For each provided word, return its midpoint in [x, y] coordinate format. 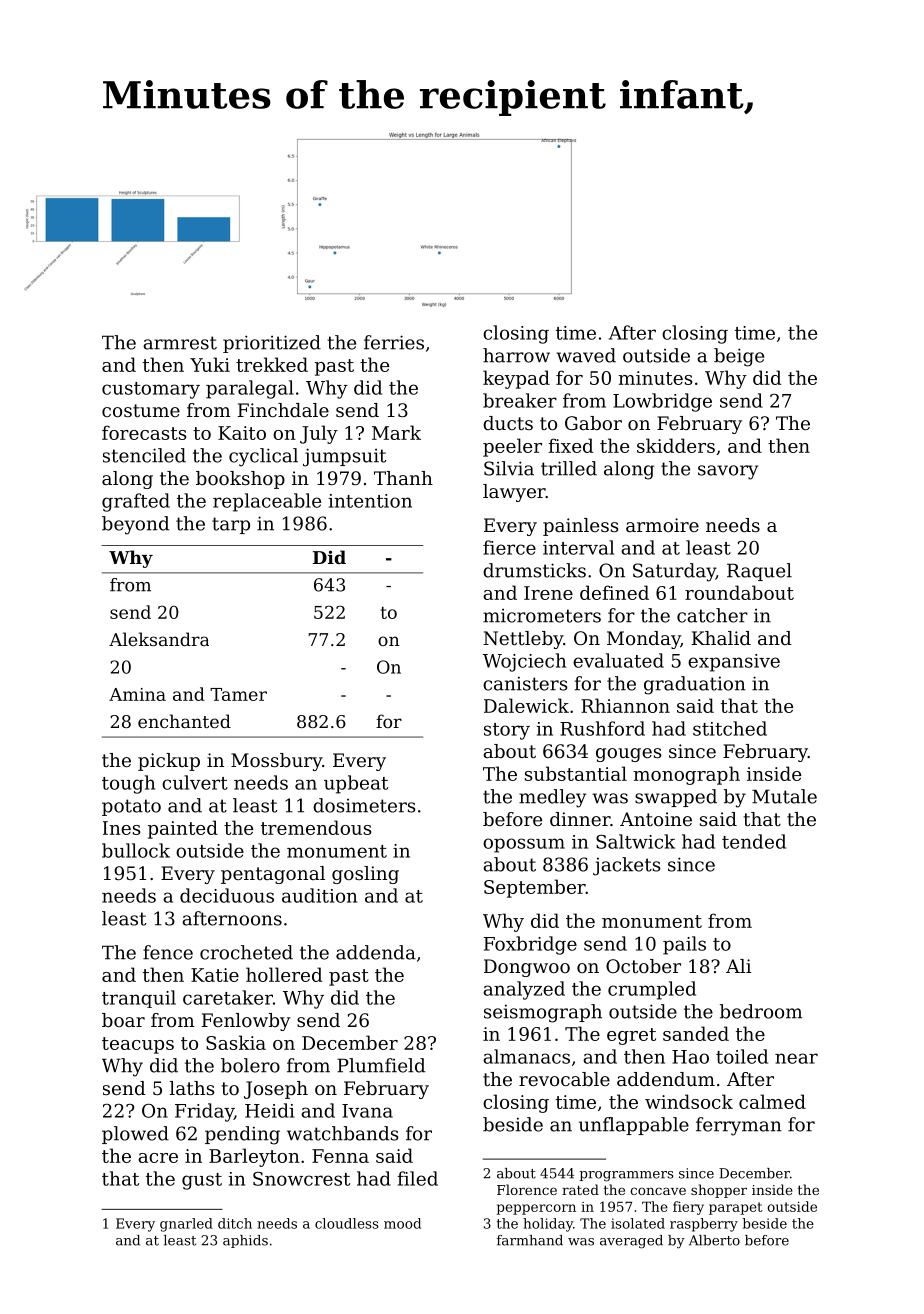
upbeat [356, 784]
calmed [772, 1101]
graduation [695, 685]
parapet [736, 1208]
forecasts [144, 432]
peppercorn [536, 1209]
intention [370, 501]
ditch [235, 1223]
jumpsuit [344, 457]
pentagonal [273, 875]
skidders [676, 445]
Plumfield [381, 1065]
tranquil [139, 999]
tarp [231, 525]
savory [728, 472]
